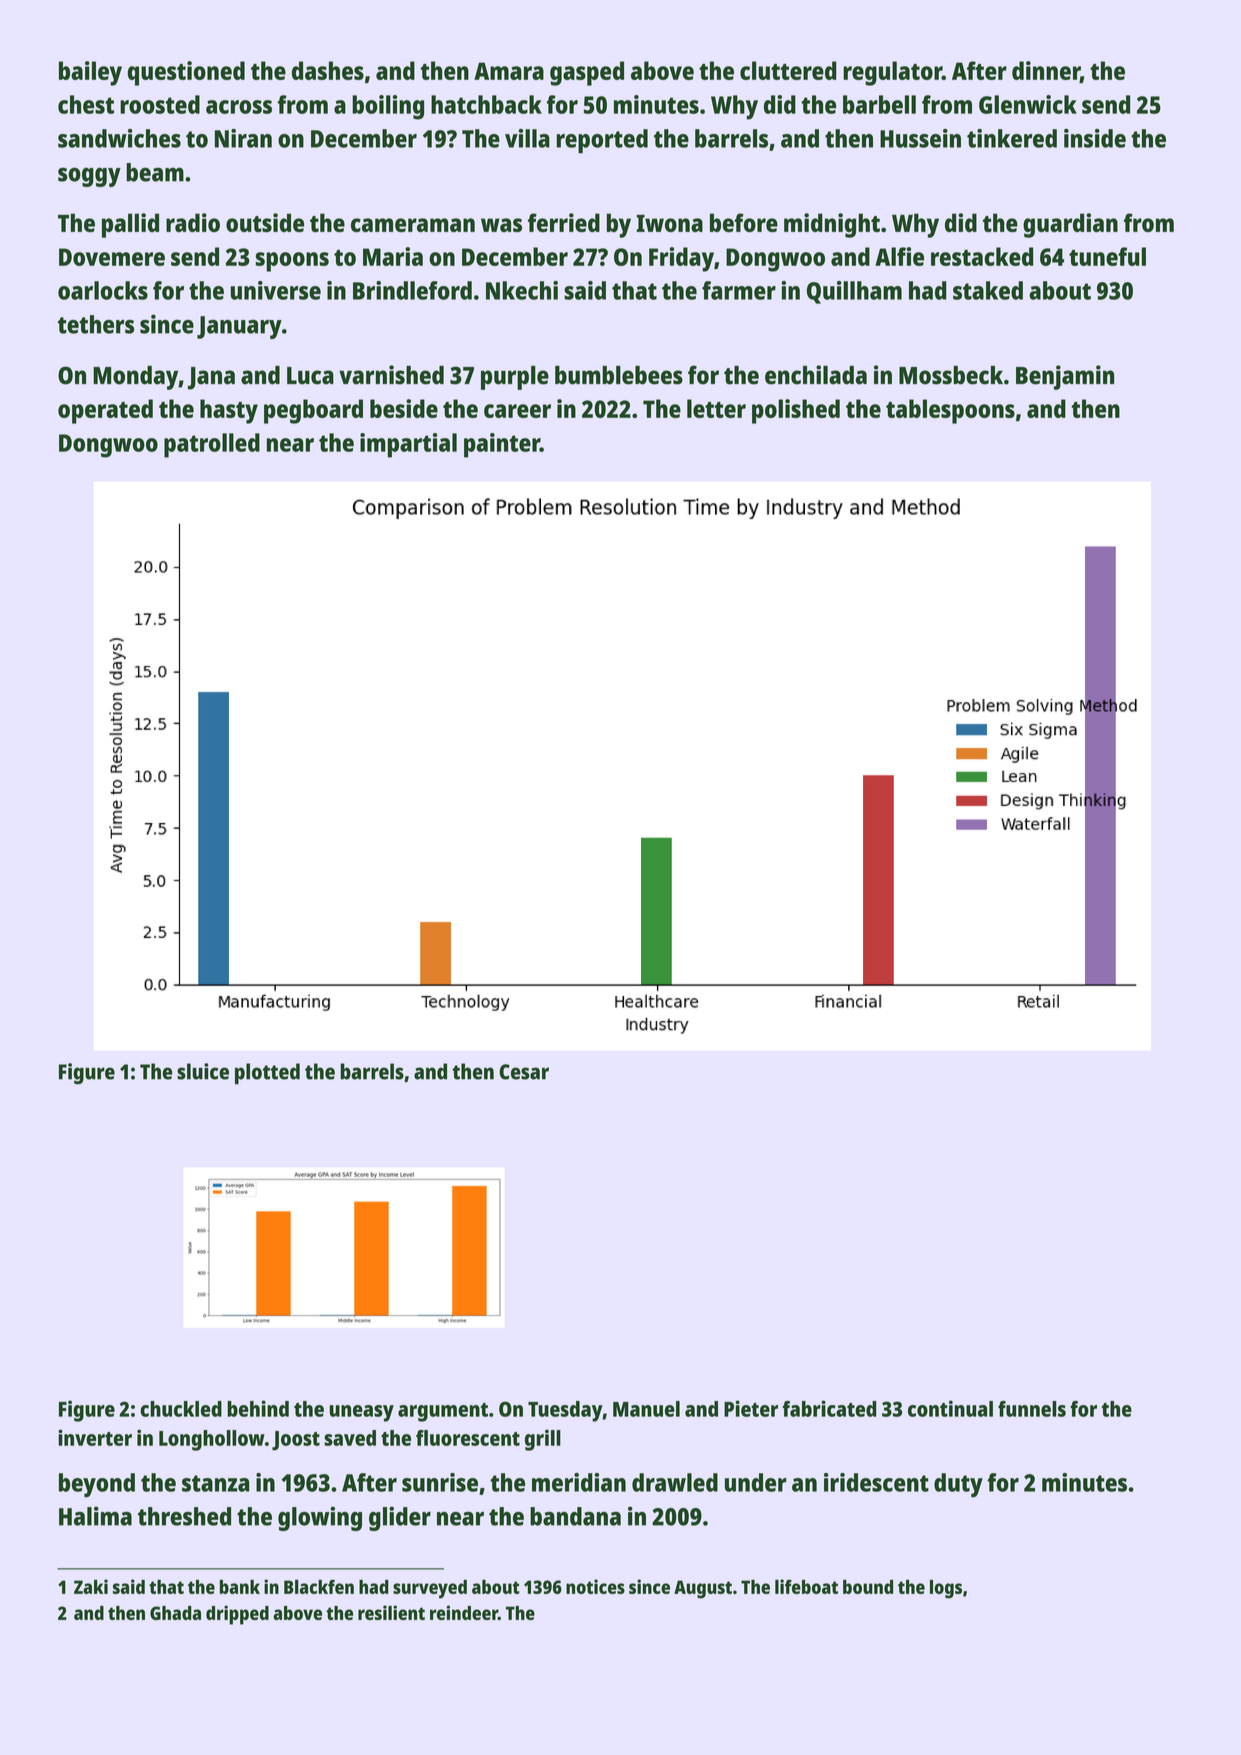 This screenshot has height=1755, width=1241. What do you see at coordinates (203, 1071) in the screenshot?
I see `sluice` at bounding box center [203, 1071].
